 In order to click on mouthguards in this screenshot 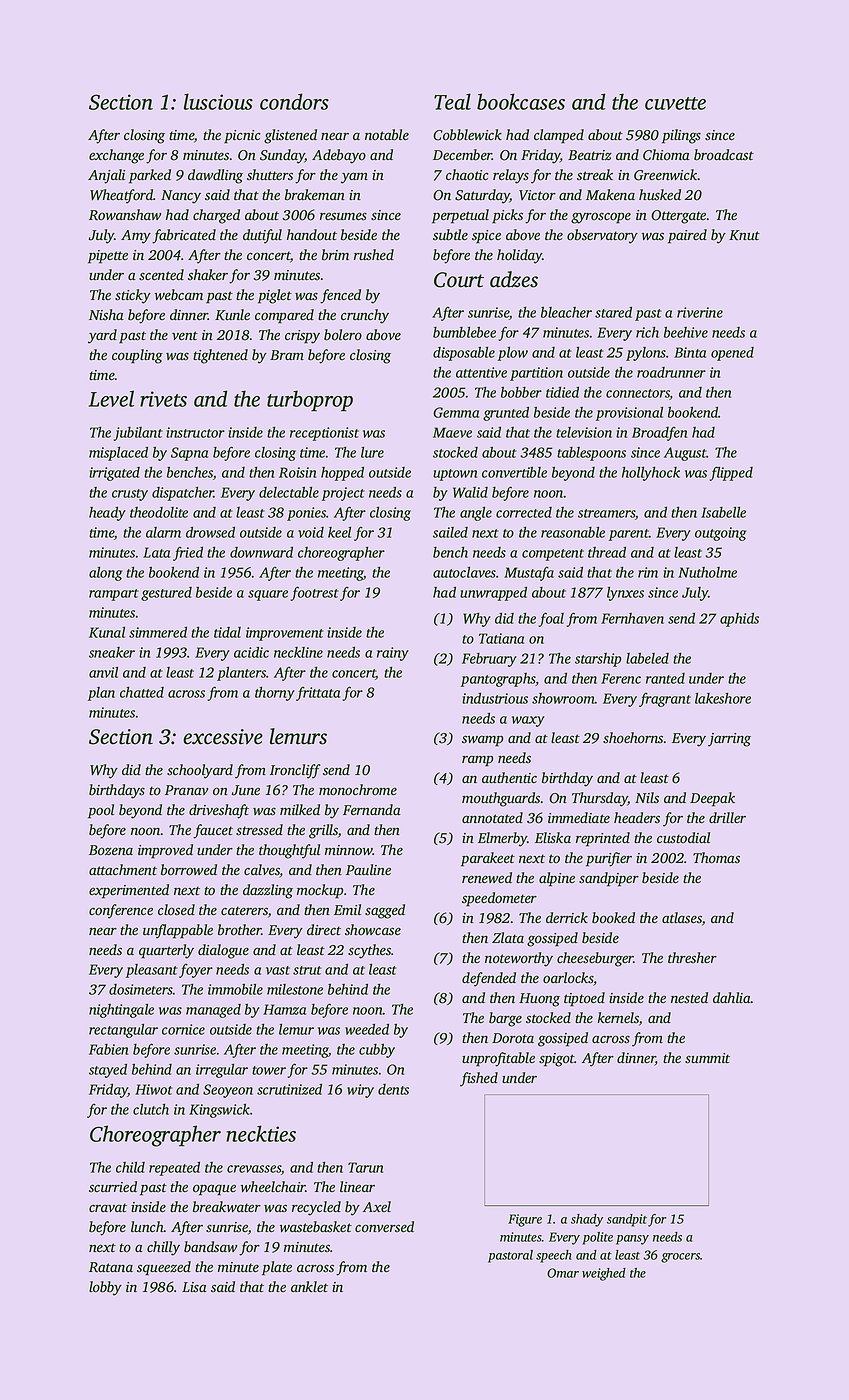, I will do `click(501, 799)`.
